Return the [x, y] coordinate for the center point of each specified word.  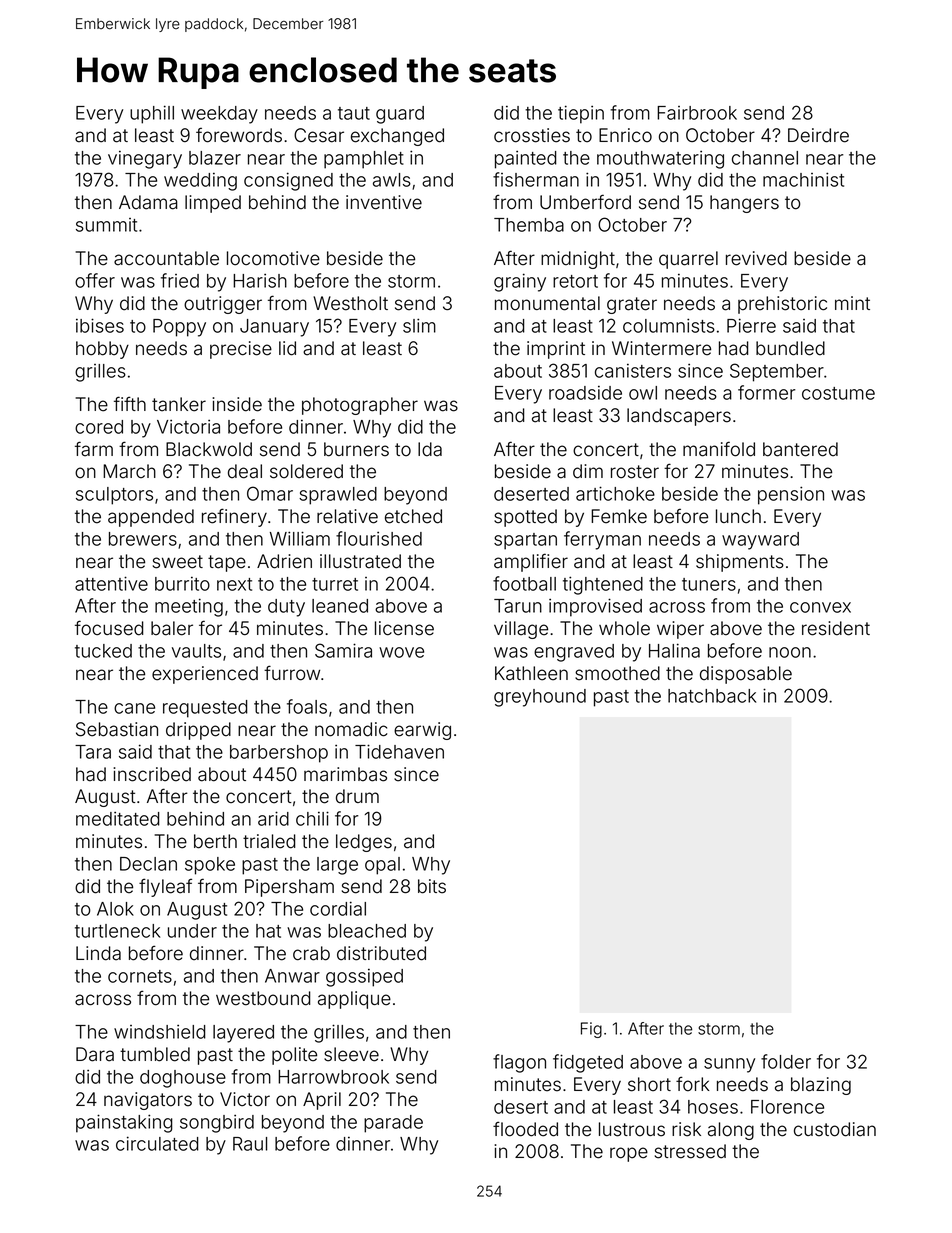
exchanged [397, 137]
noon [790, 652]
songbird [217, 1124]
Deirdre [818, 135]
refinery [234, 517]
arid [273, 818]
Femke [619, 516]
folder [786, 1061]
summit [106, 225]
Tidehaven [399, 751]
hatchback [712, 696]
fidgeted [588, 1063]
